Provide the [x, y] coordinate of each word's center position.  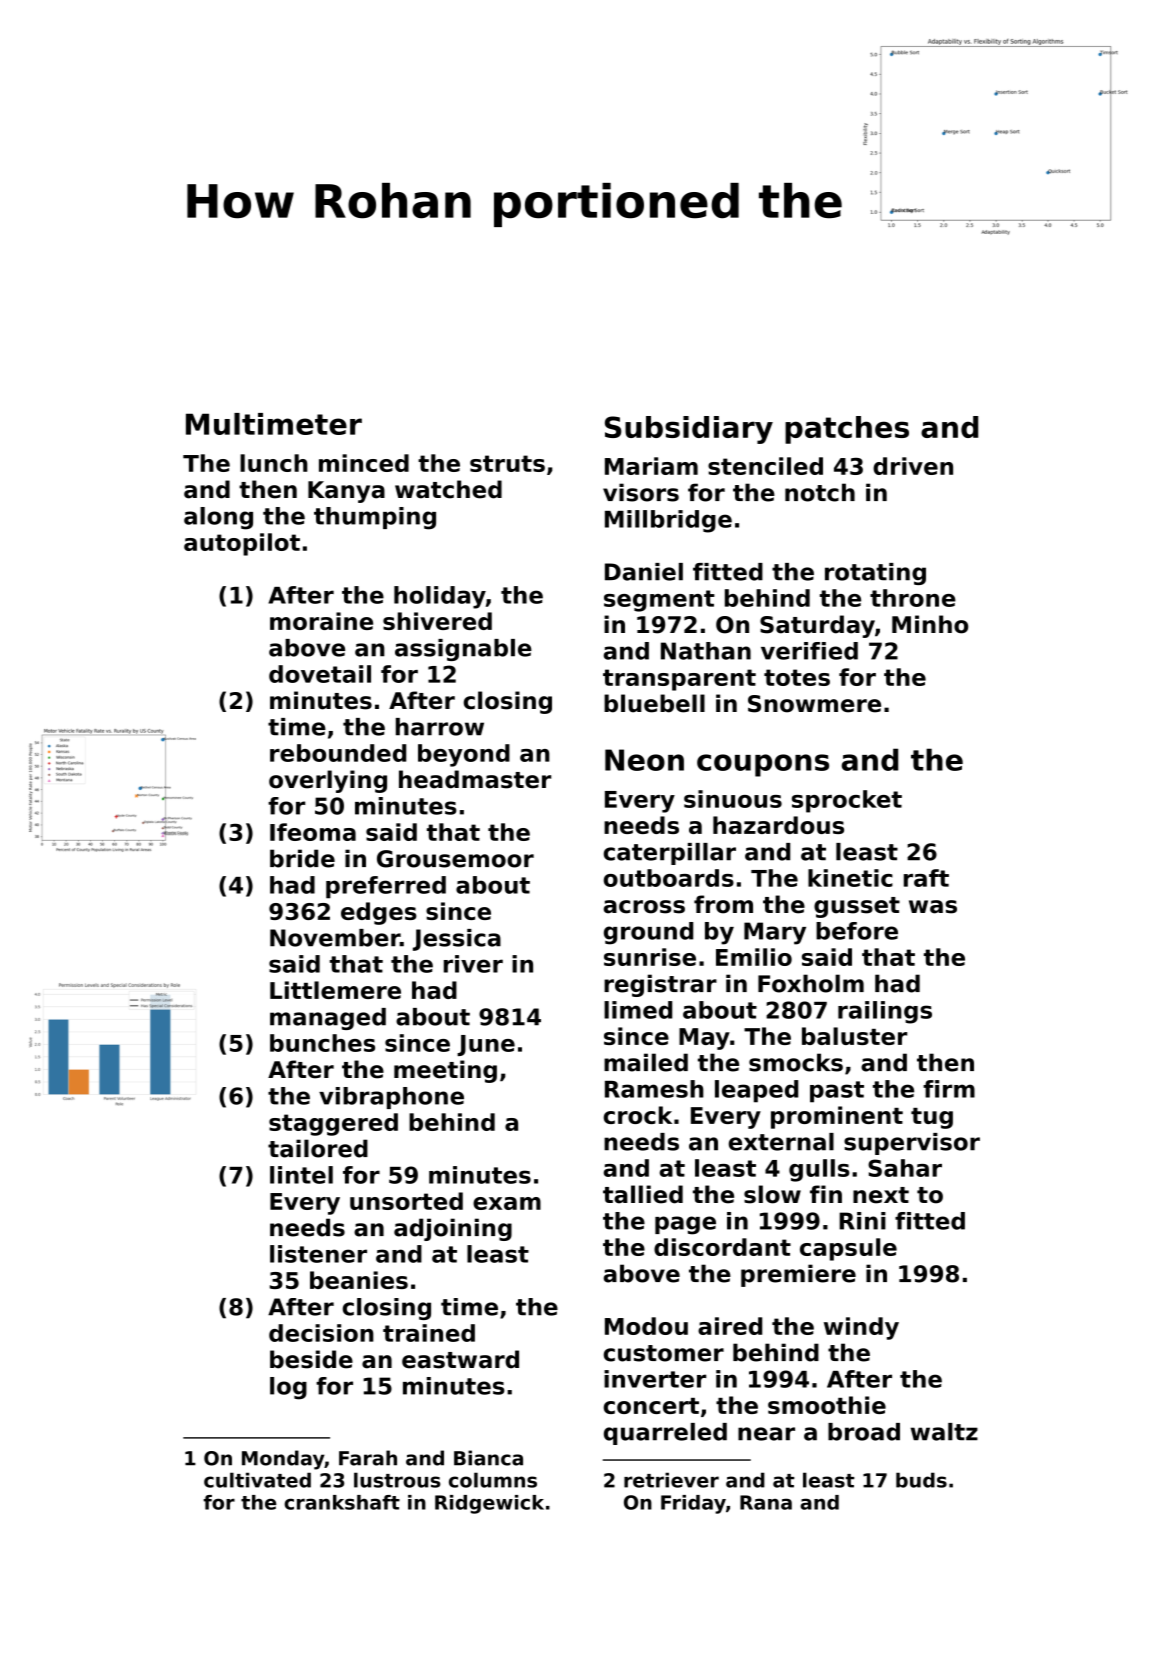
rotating [875, 574]
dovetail [320, 674]
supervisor [912, 1144]
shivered [437, 621]
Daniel [644, 572]
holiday [440, 597]
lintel [301, 1175]
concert [651, 1406]
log [288, 1388]
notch [820, 492]
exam [507, 1203]
